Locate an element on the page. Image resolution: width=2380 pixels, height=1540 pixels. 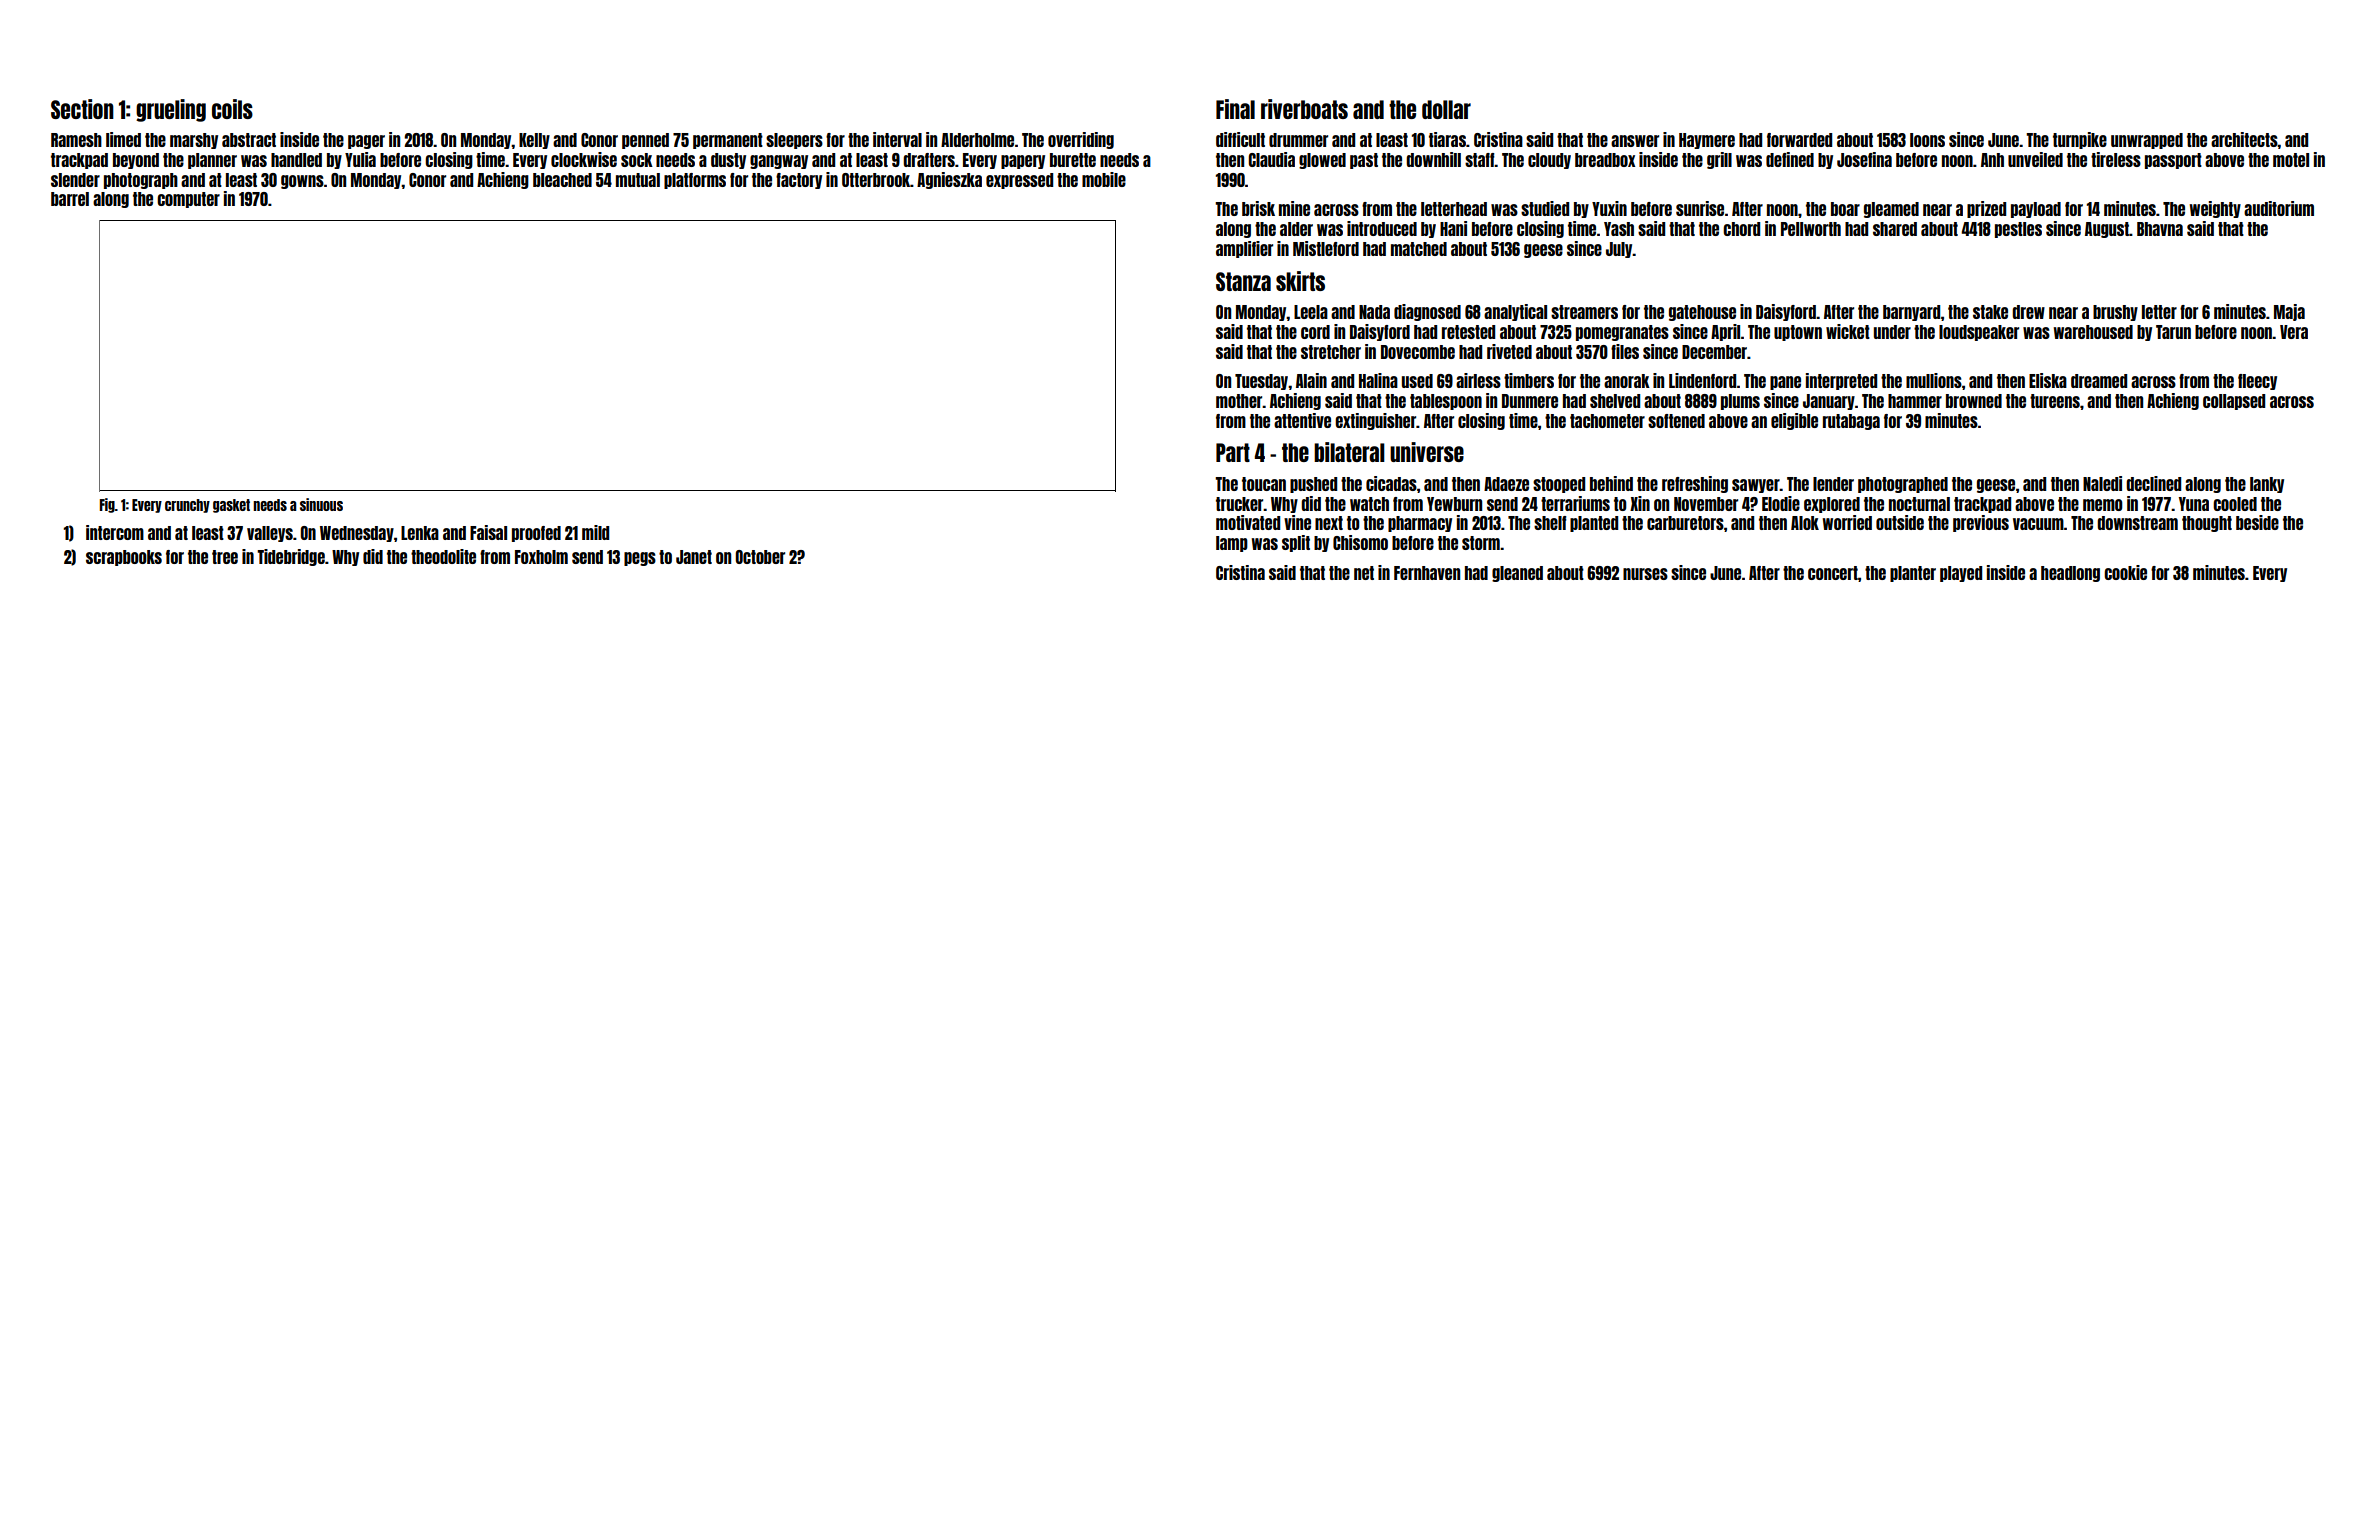
Part is located at coordinates (1233, 452).
